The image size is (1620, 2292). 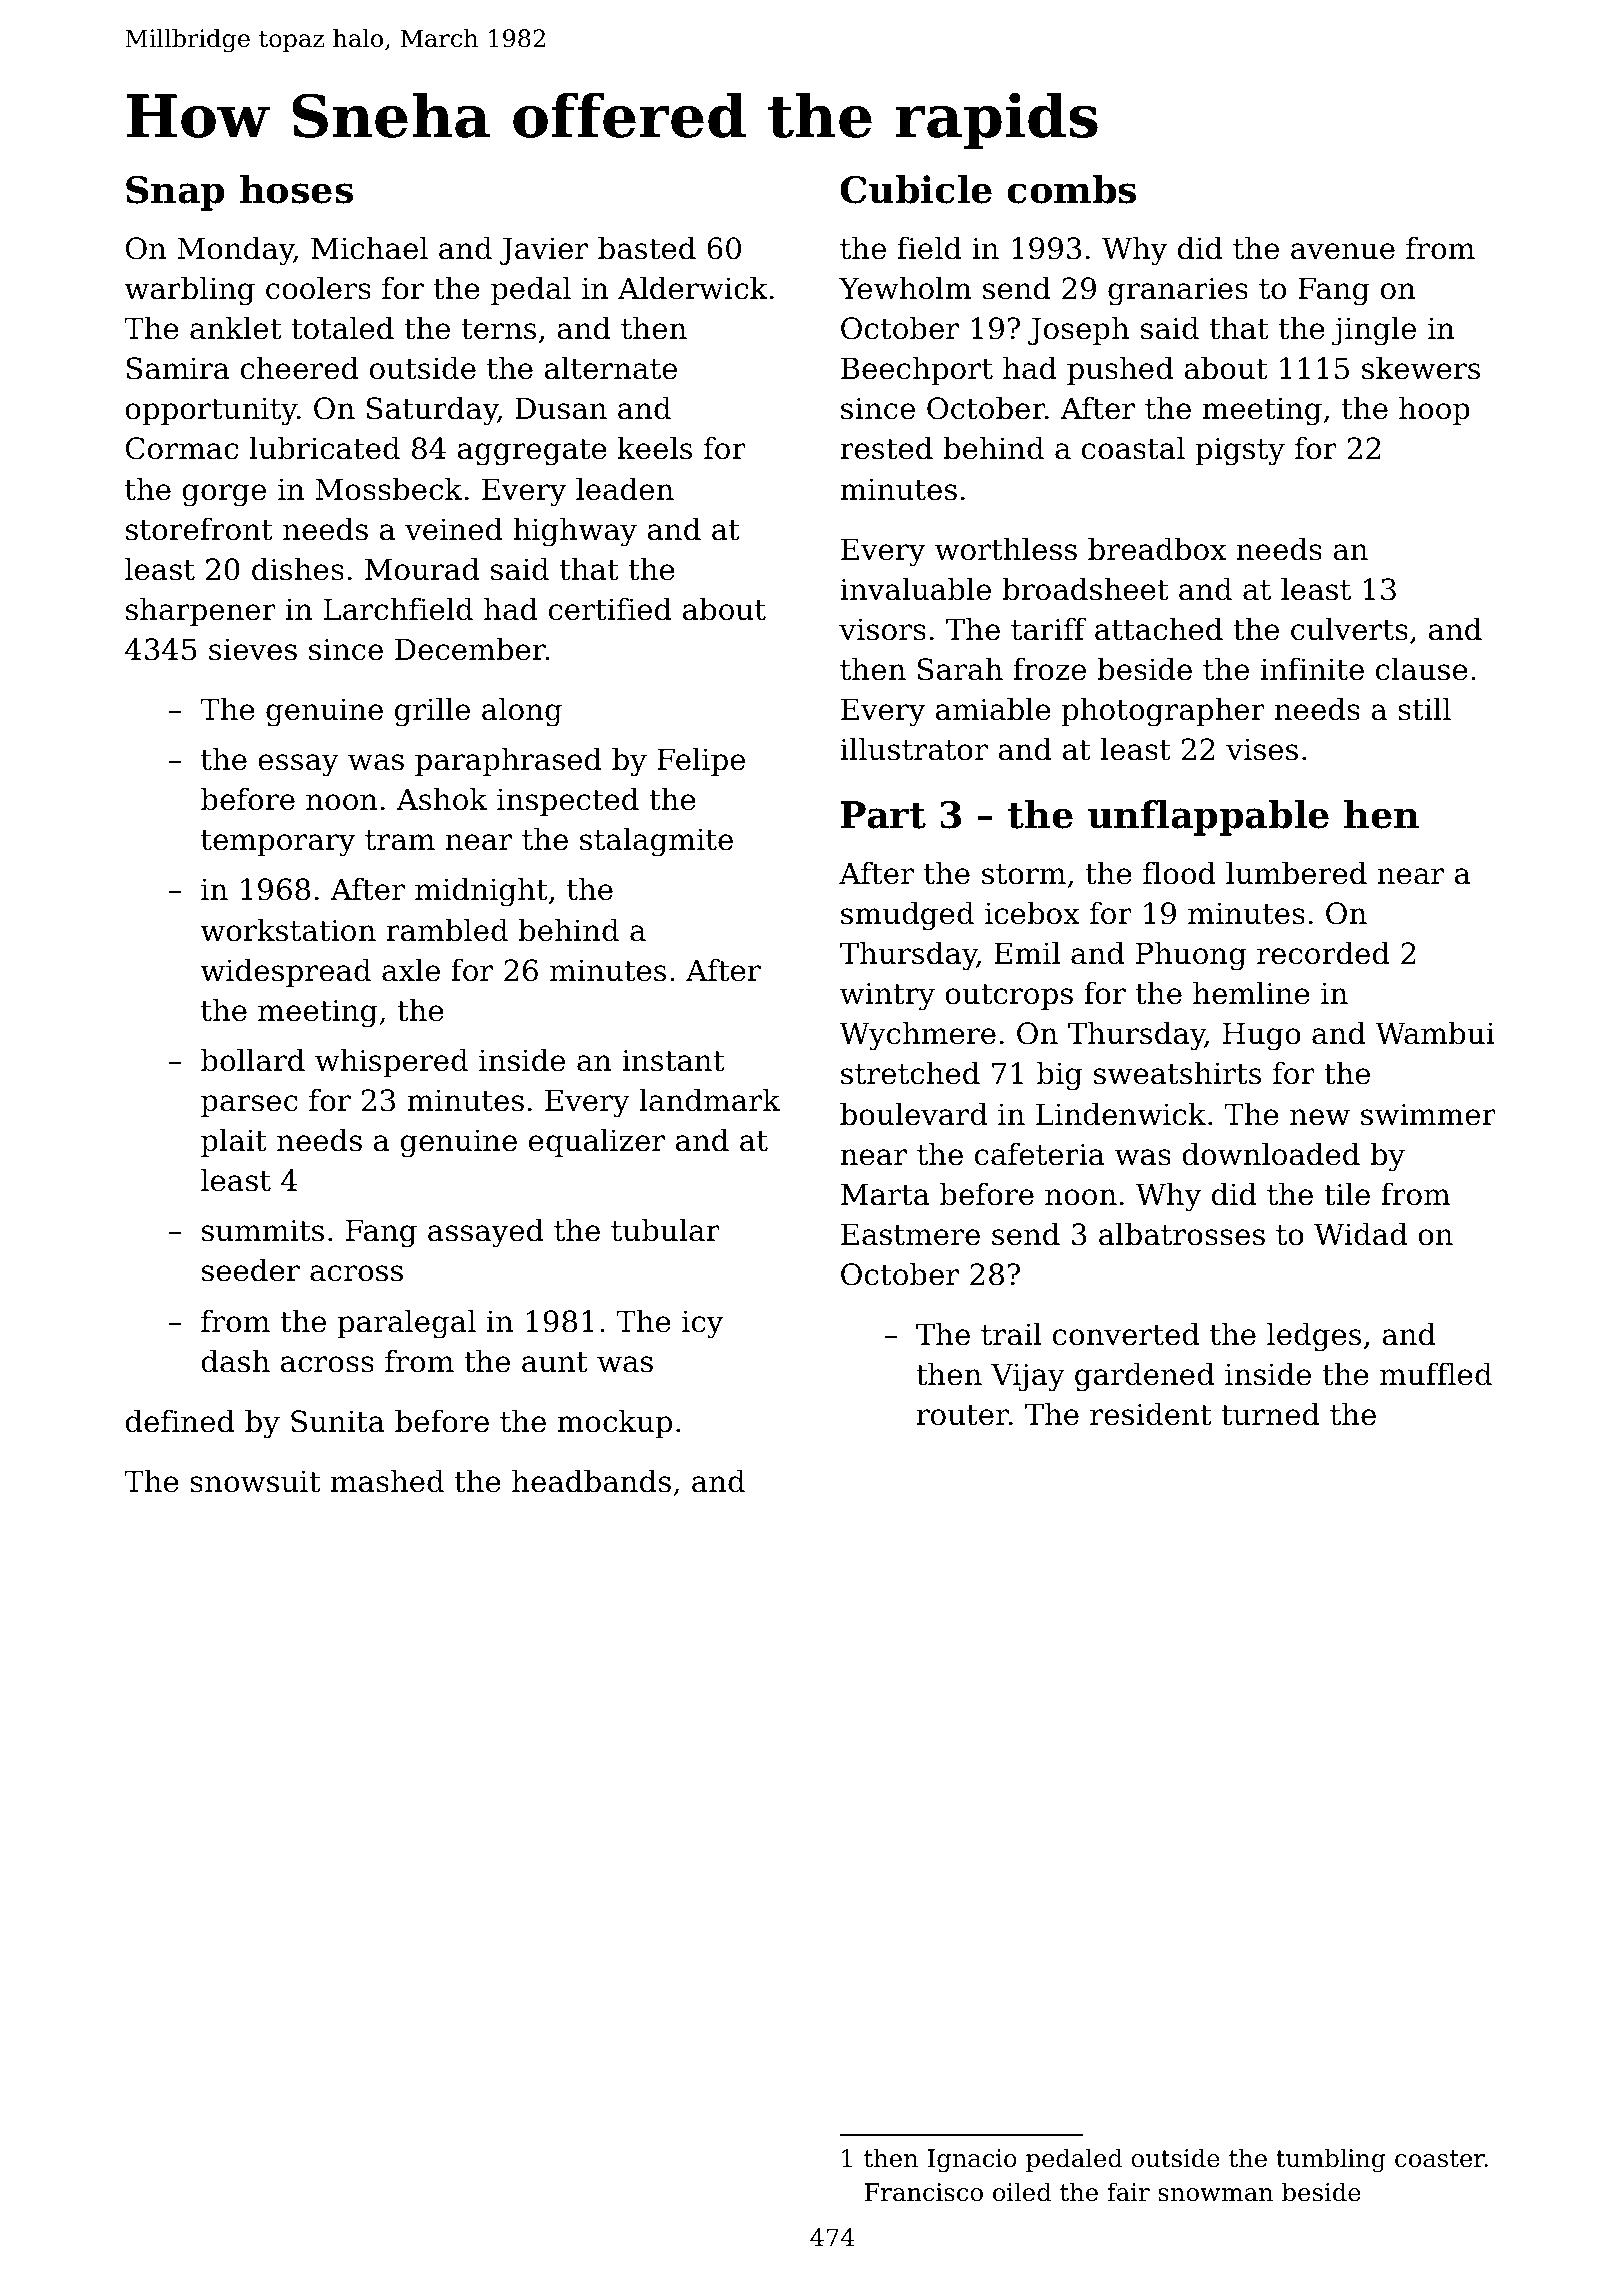 What do you see at coordinates (288, 930) in the image?
I see `workstation` at bounding box center [288, 930].
